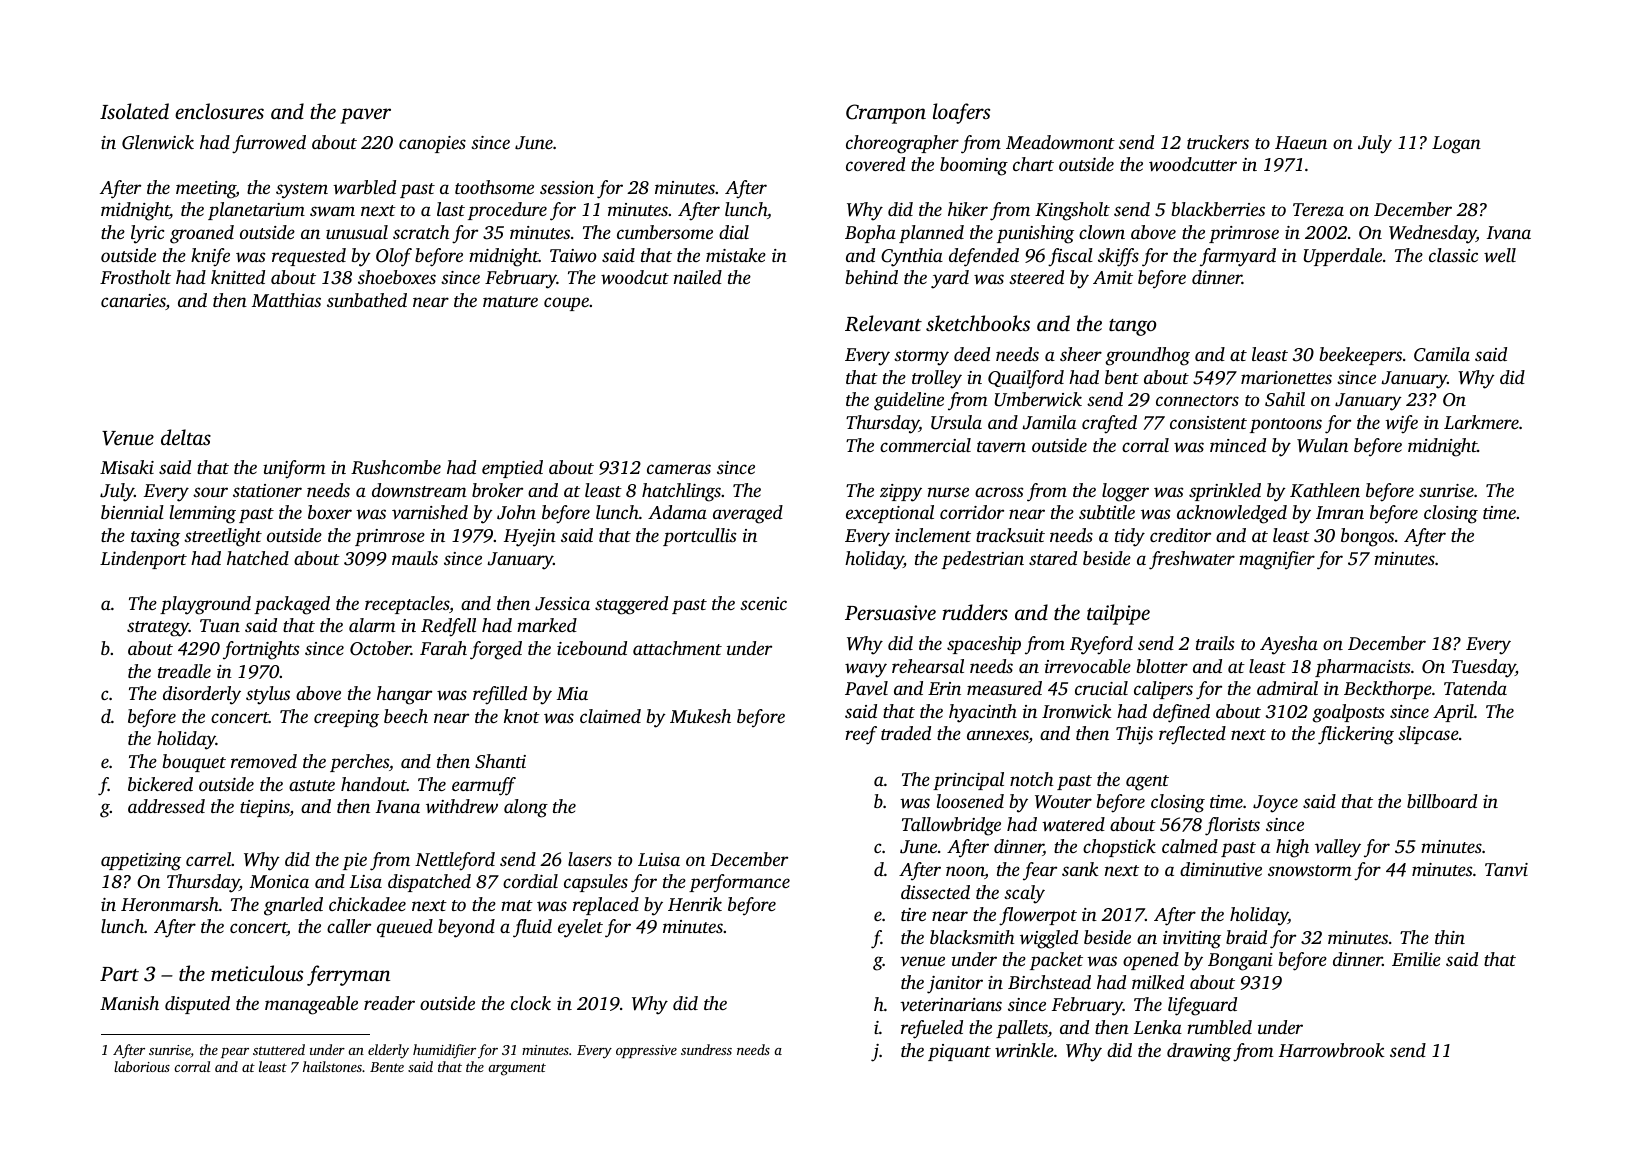  I want to click on wrinkle, so click(1024, 1050).
